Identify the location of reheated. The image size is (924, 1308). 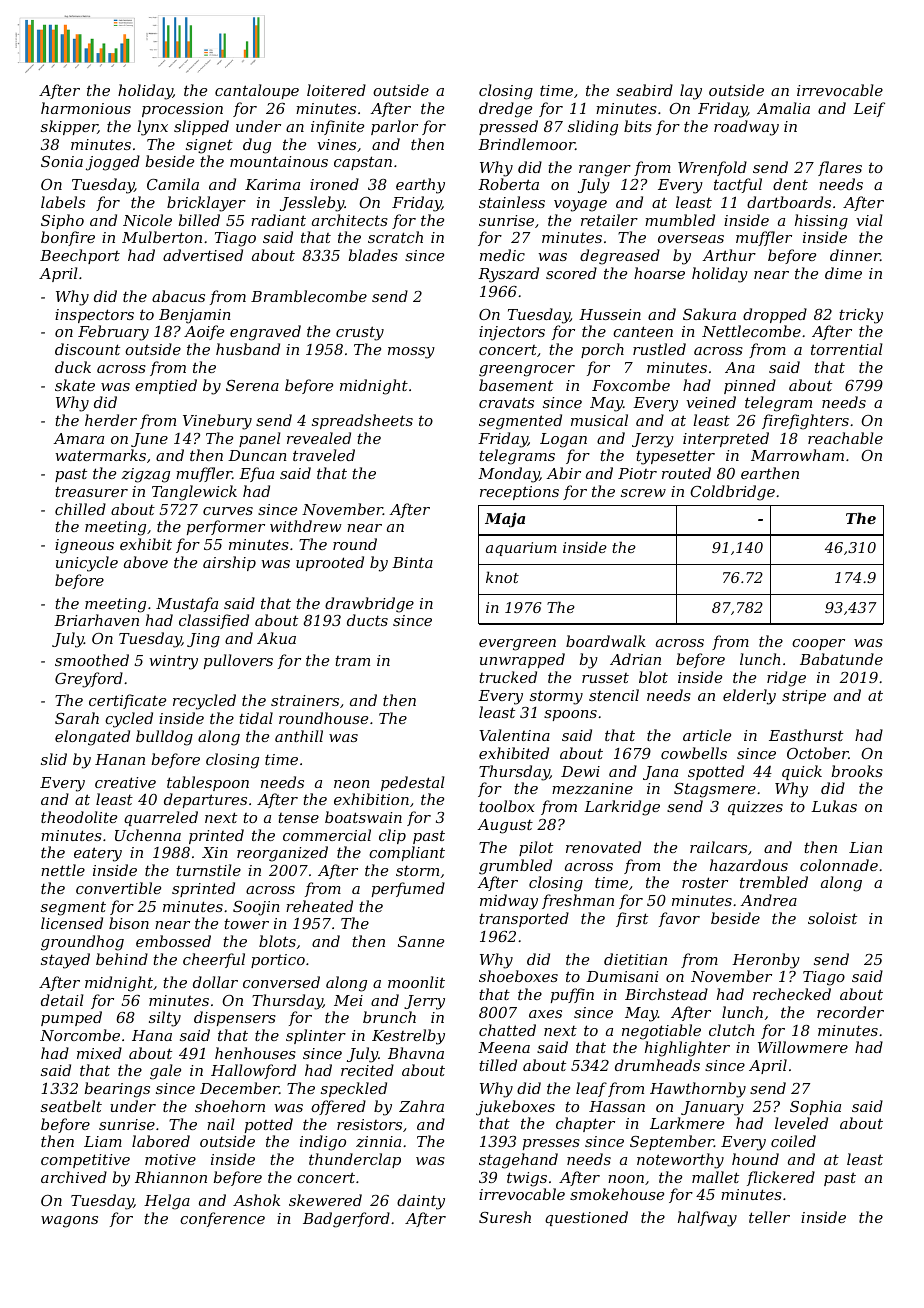
(319, 906).
